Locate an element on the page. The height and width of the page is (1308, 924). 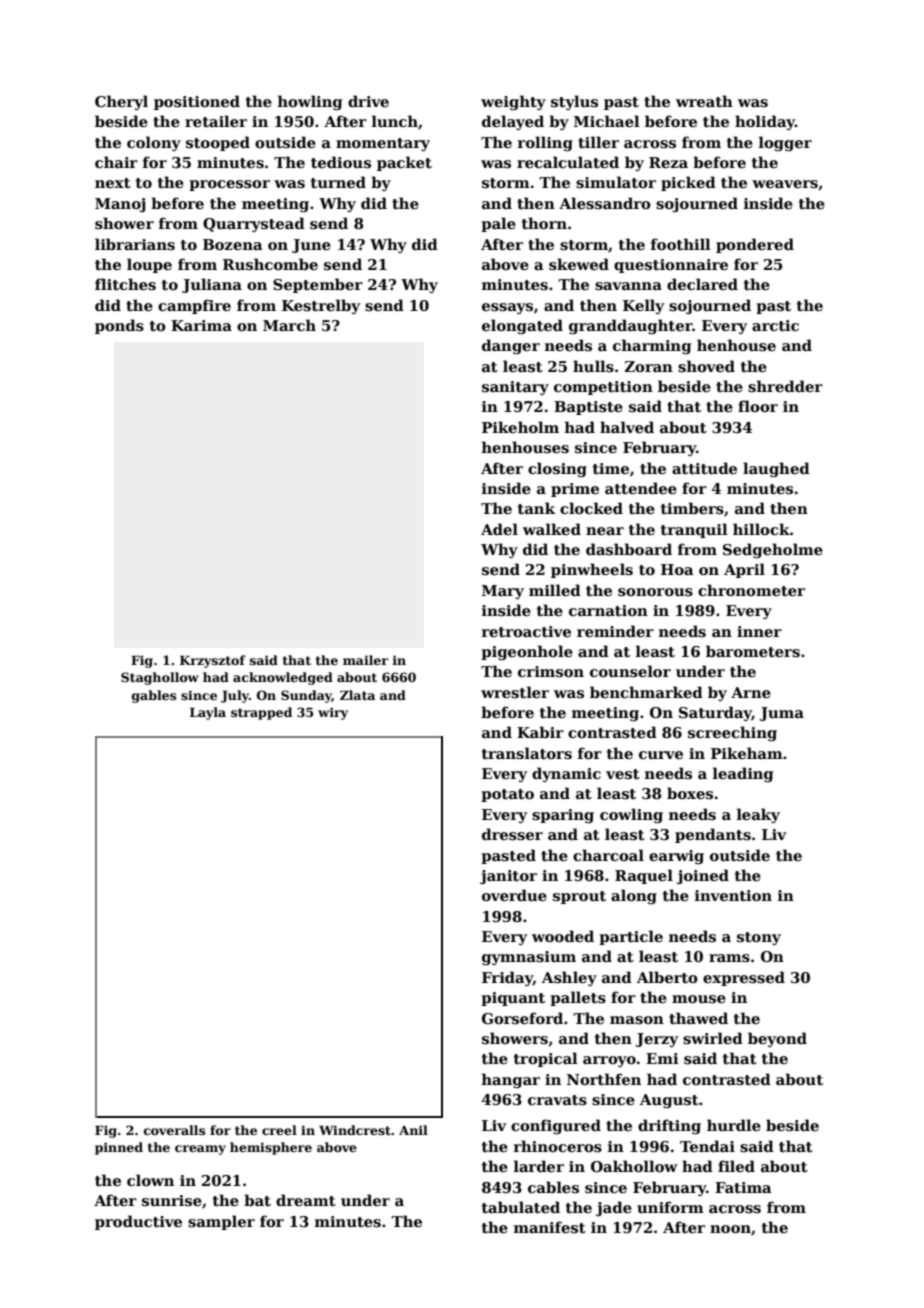
ponds is located at coordinates (119, 326).
